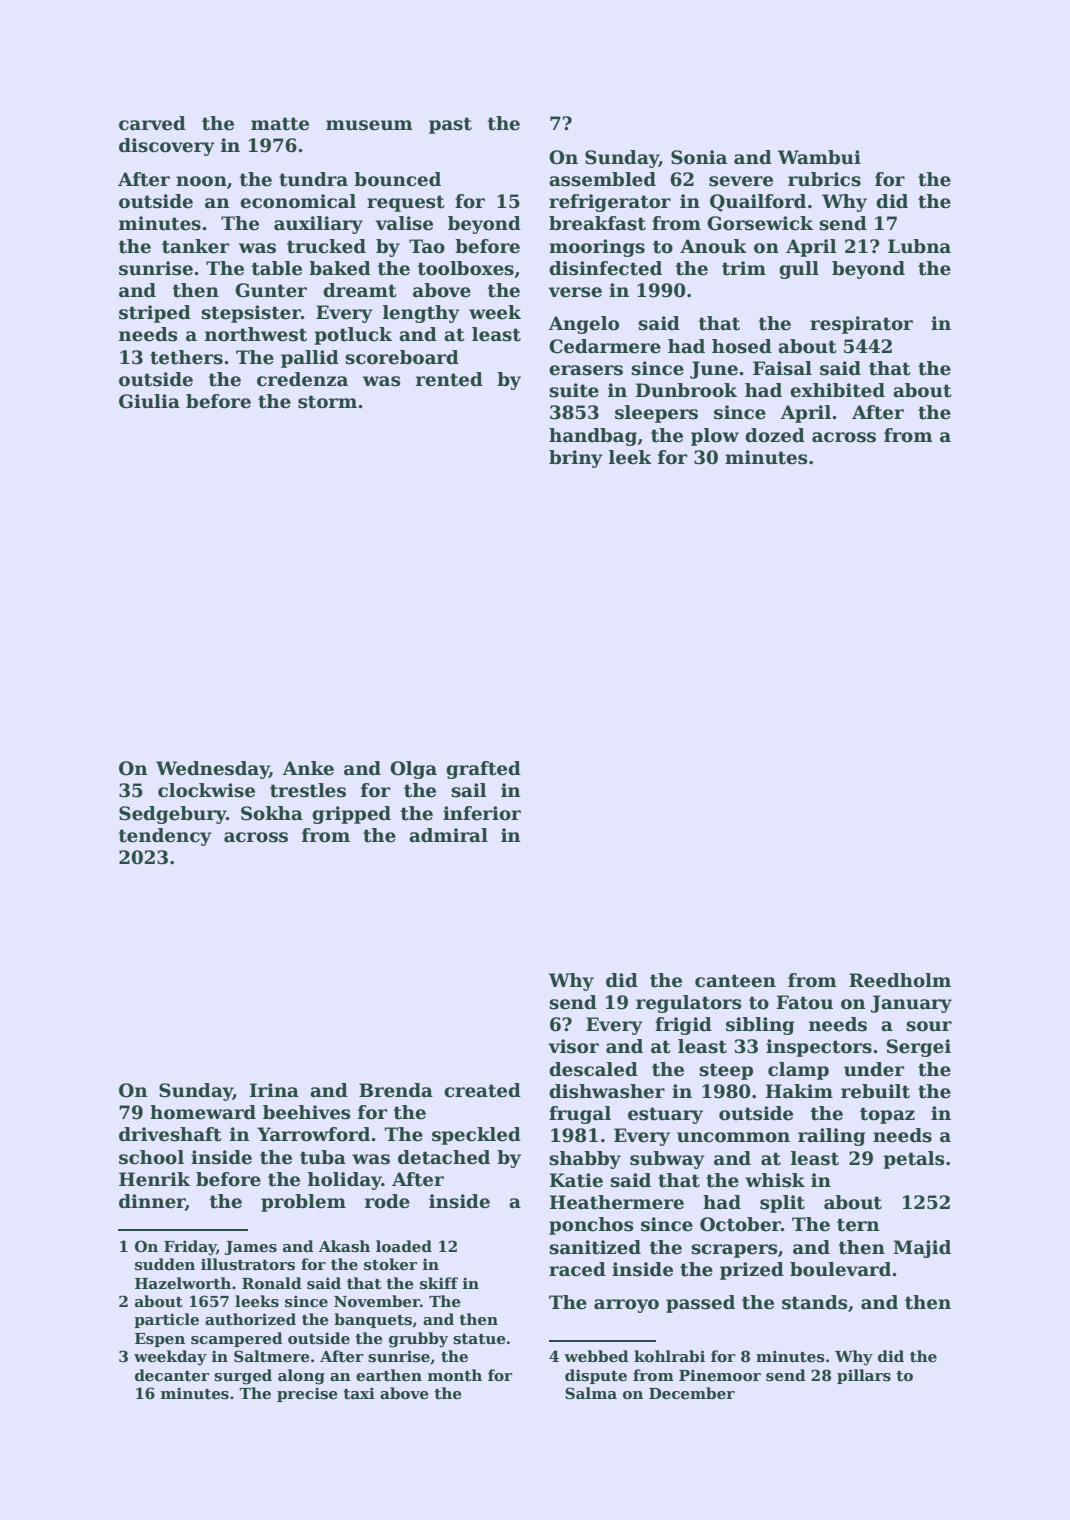 The width and height of the screenshot is (1070, 1520). I want to click on dozed, so click(775, 435).
